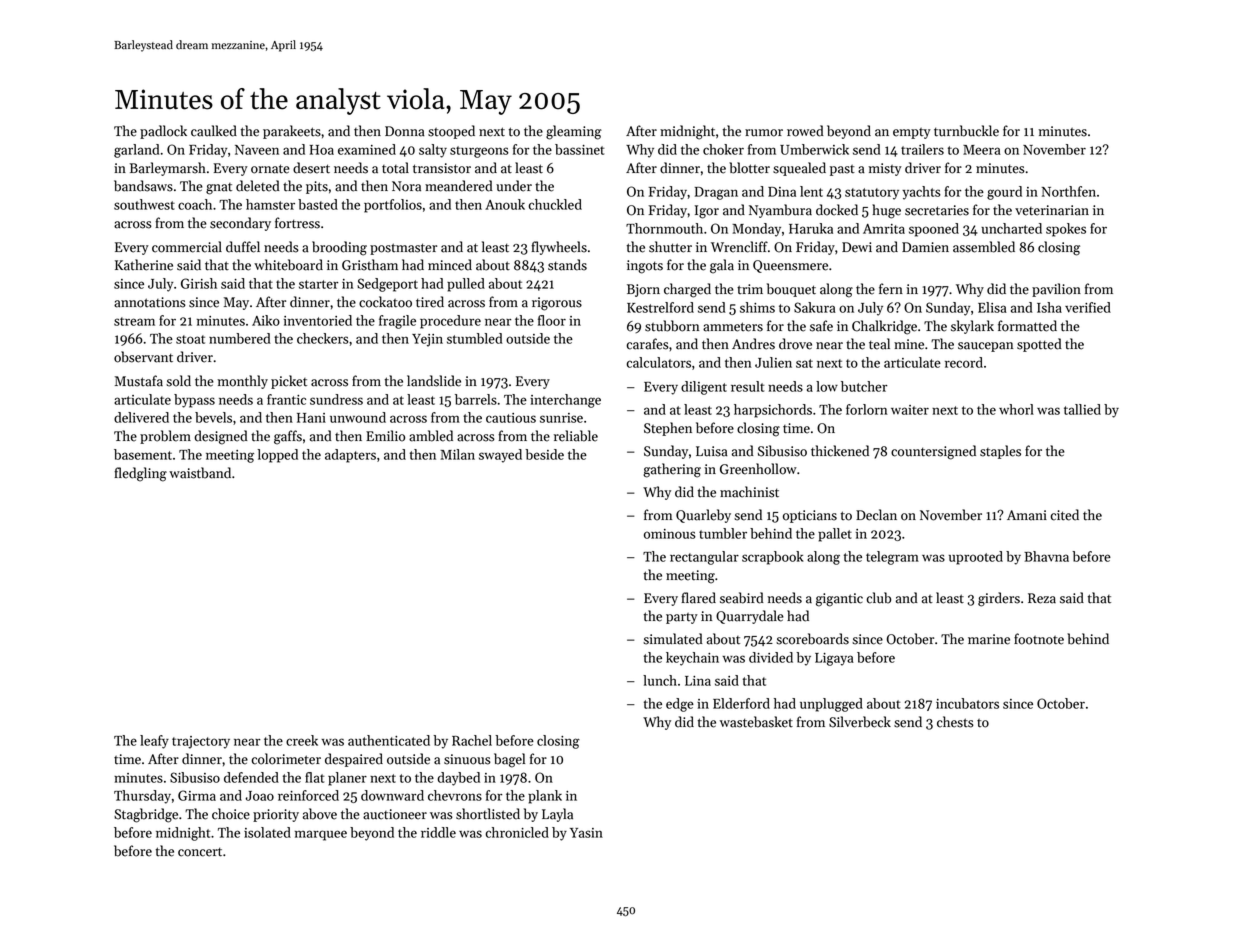  Describe the element at coordinates (955, 722) in the image. I see `chests` at that location.
